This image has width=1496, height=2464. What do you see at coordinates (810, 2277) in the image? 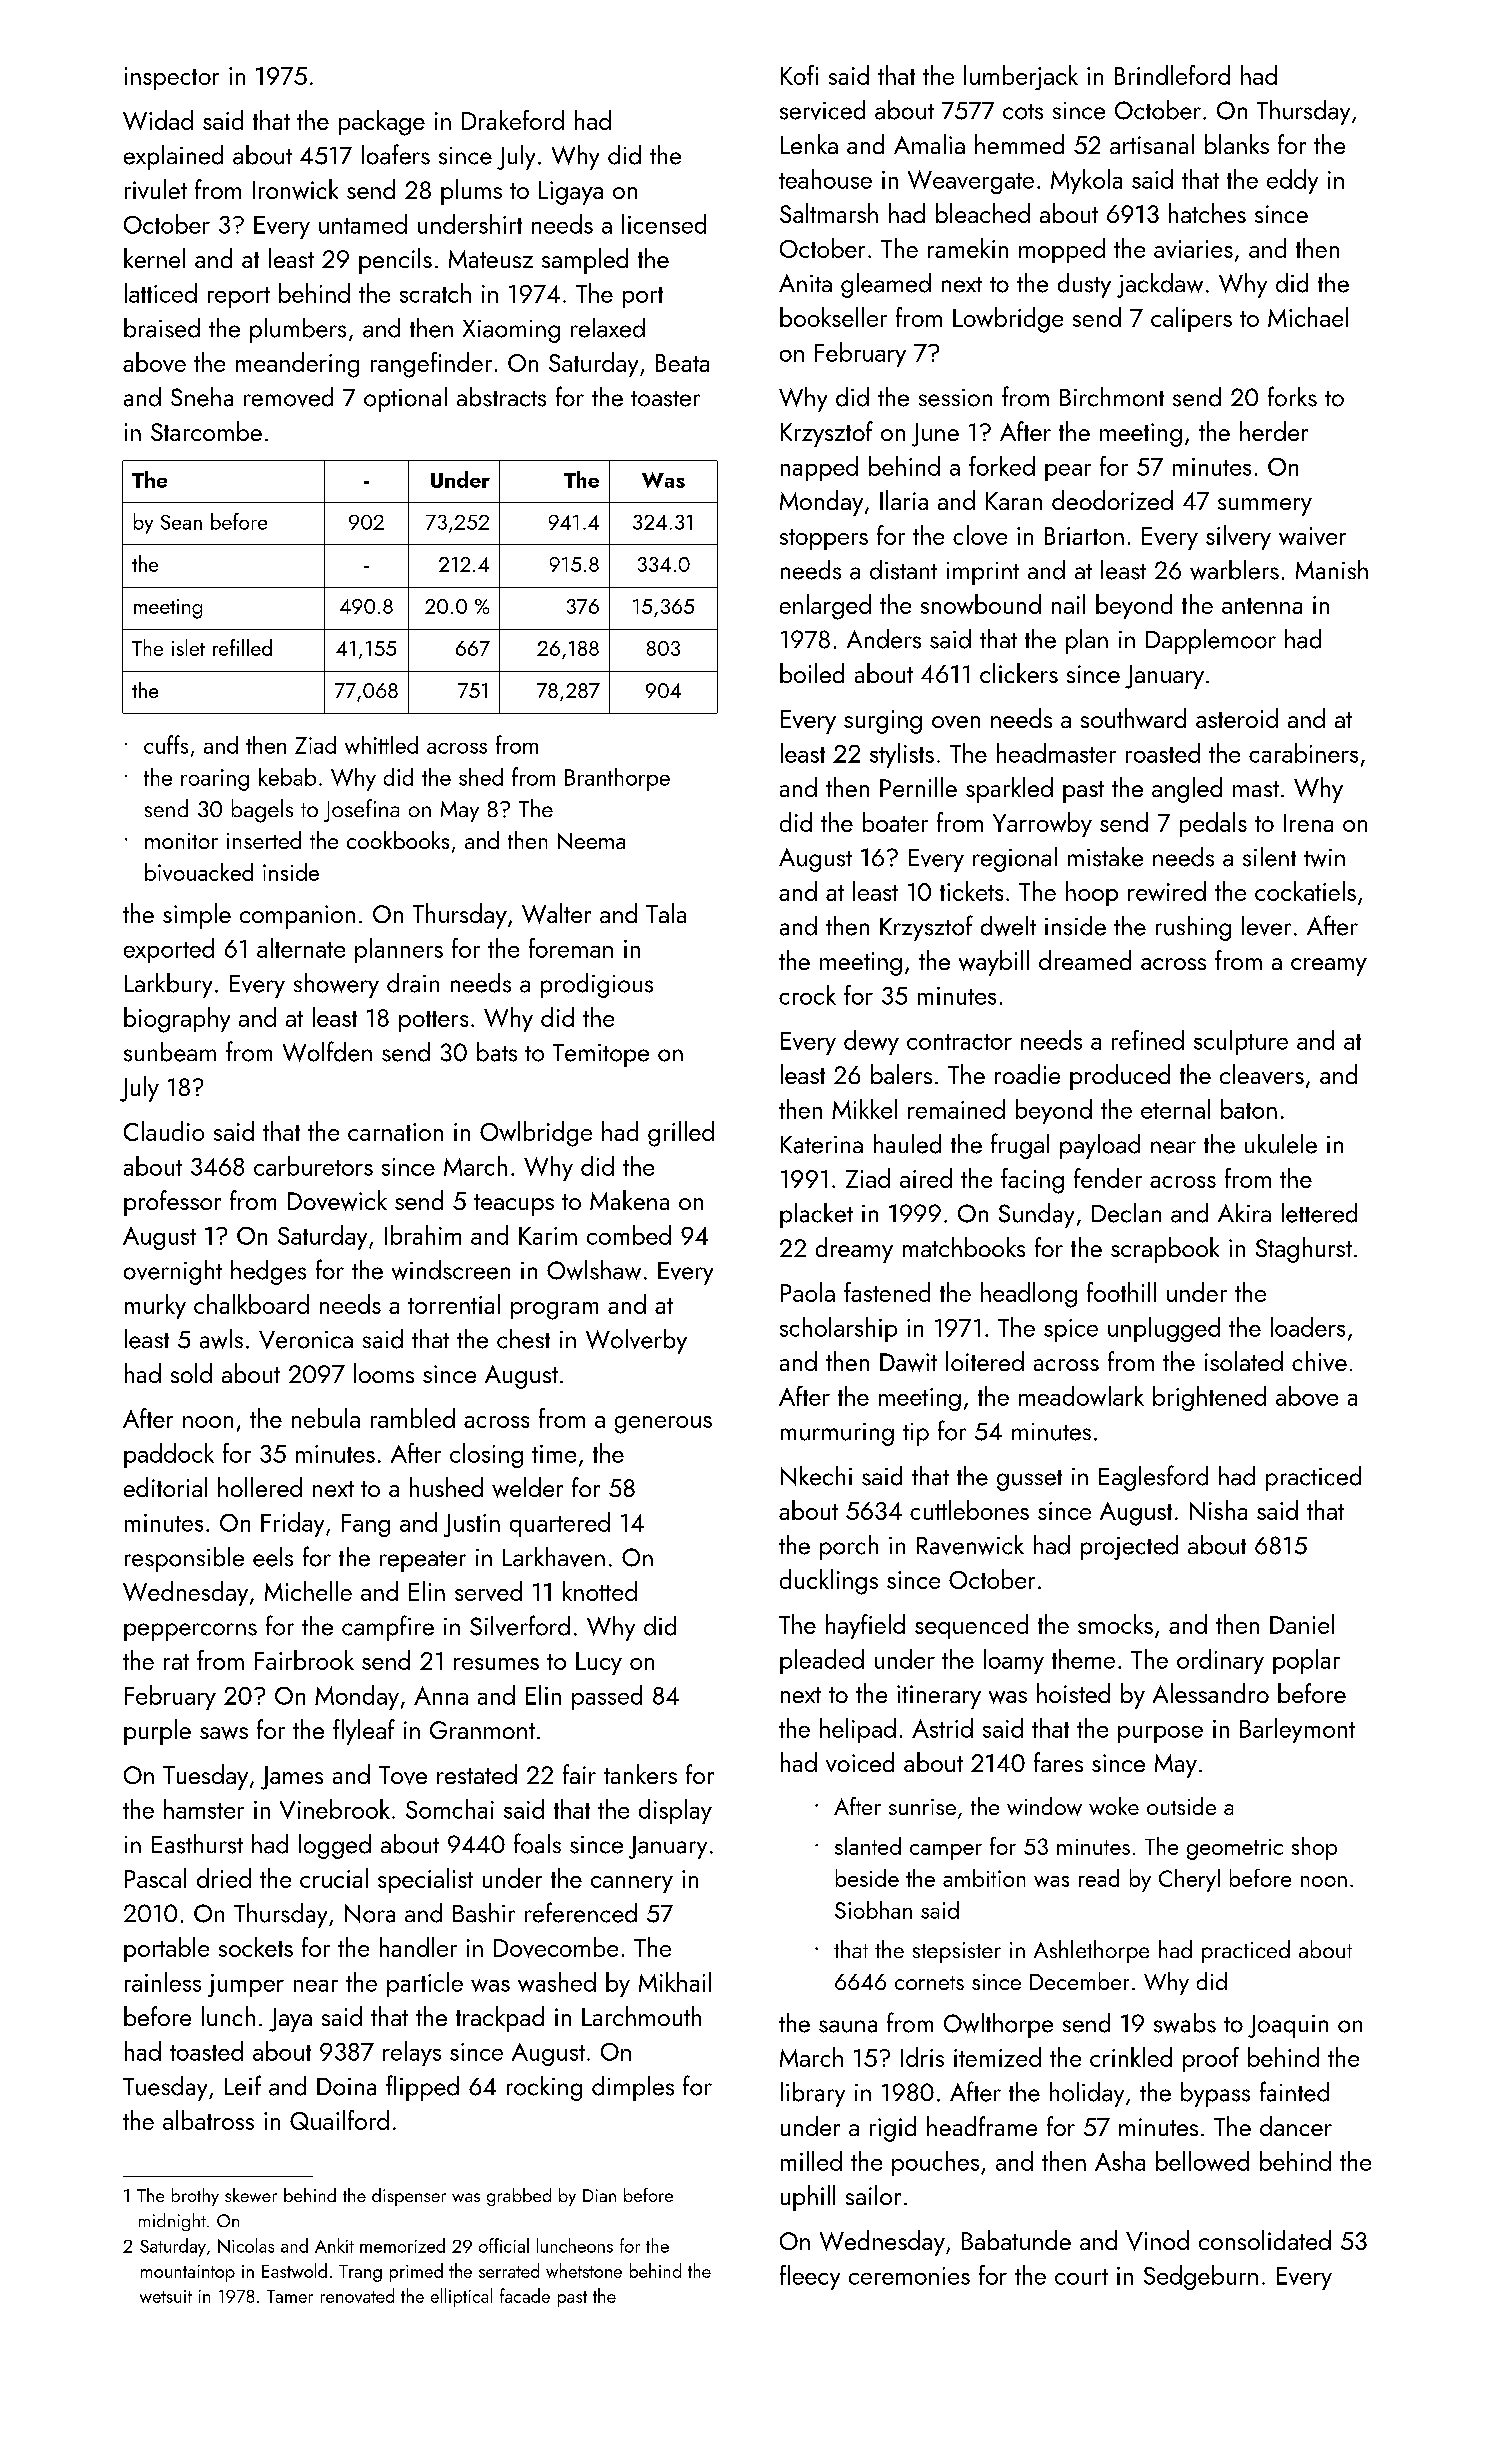
I see `fleecy` at bounding box center [810, 2277].
